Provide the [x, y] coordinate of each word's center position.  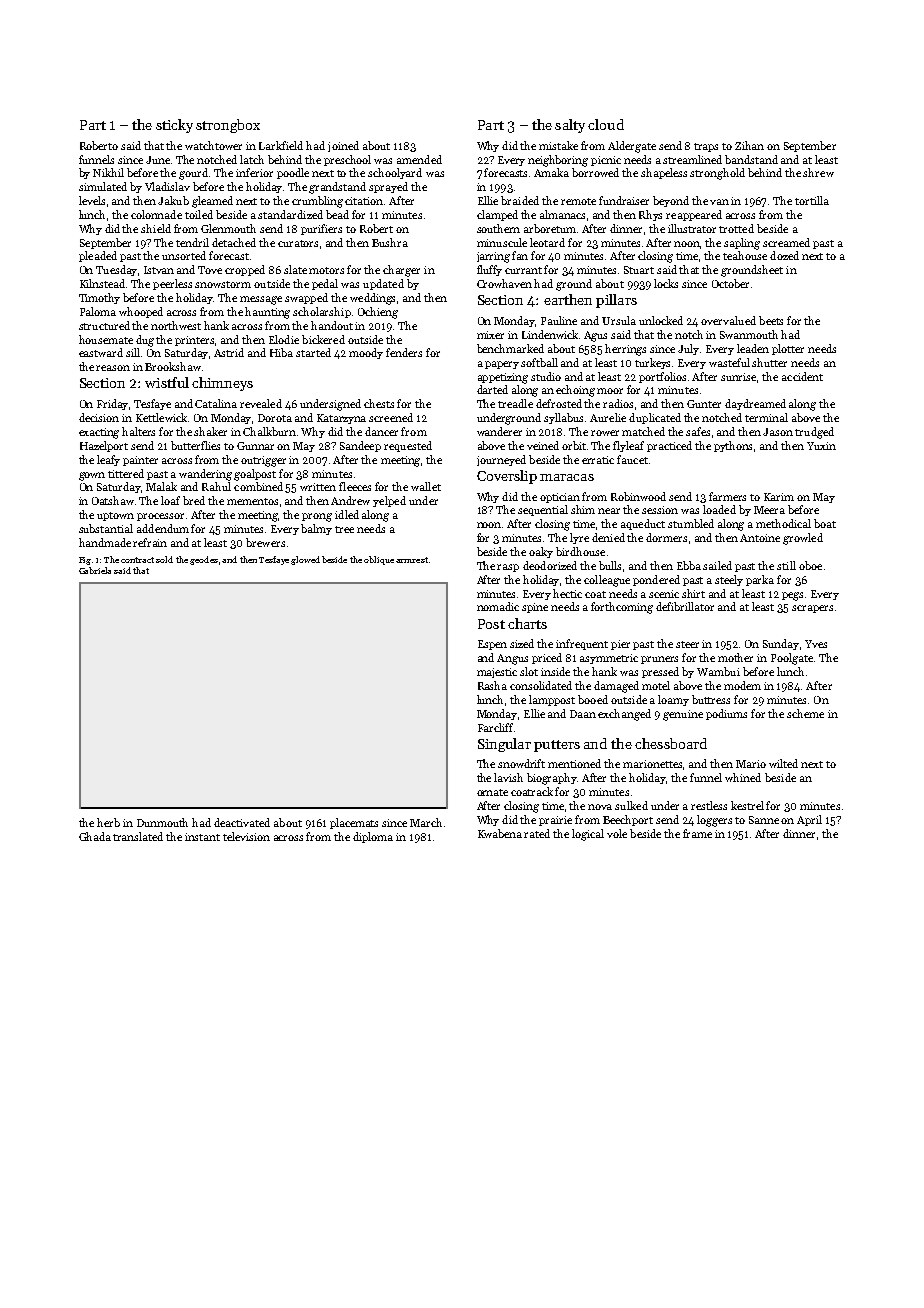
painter [140, 461]
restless [709, 805]
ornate [492, 792]
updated [383, 284]
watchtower [213, 145]
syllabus [563, 418]
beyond [671, 201]
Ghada [95, 836]
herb [108, 822]
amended [419, 159]
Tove [210, 270]
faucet [632, 459]
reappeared [694, 215]
